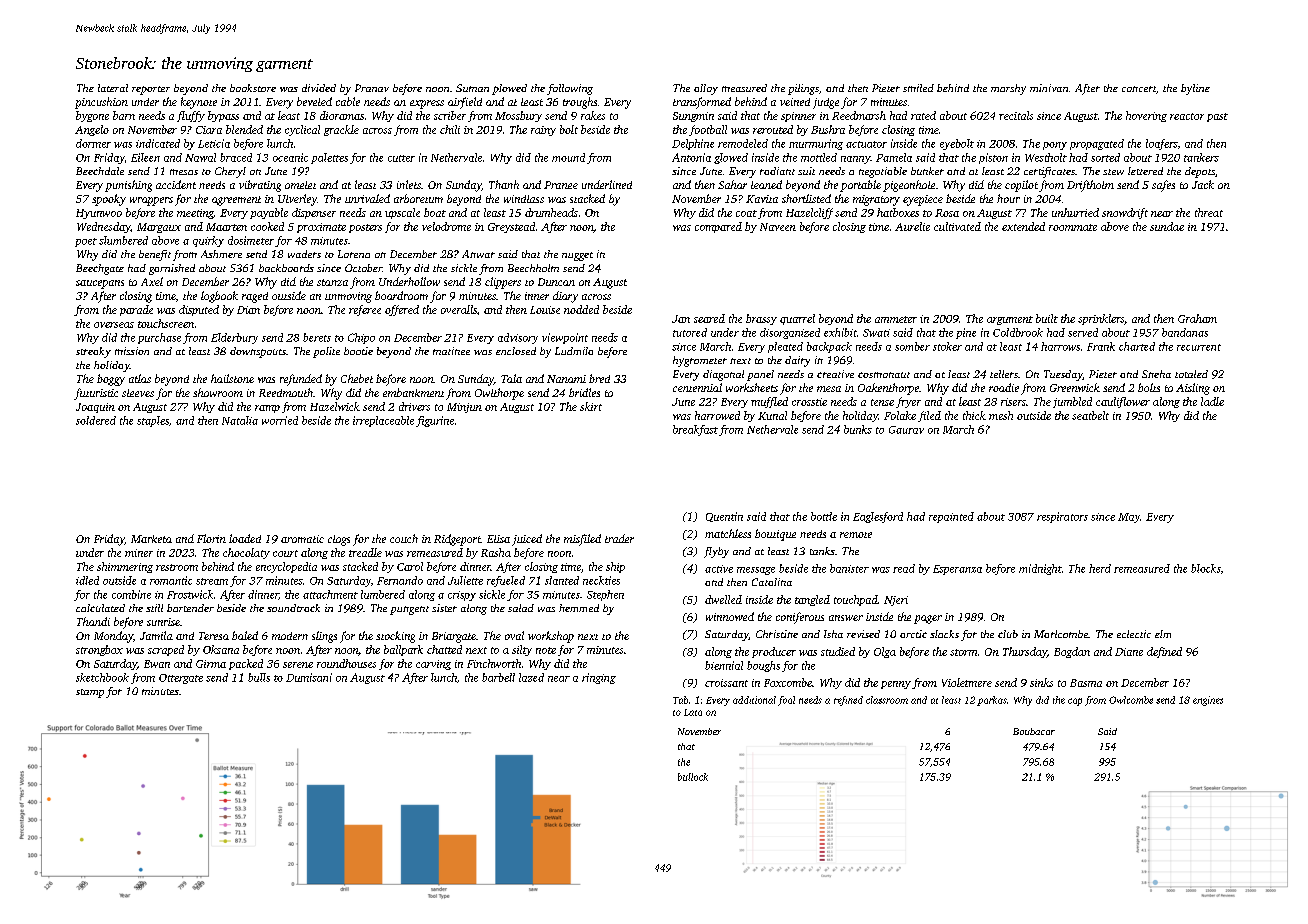 This document has width=1308, height=924. Describe the element at coordinates (285, 553) in the document. I see `court` at that location.
